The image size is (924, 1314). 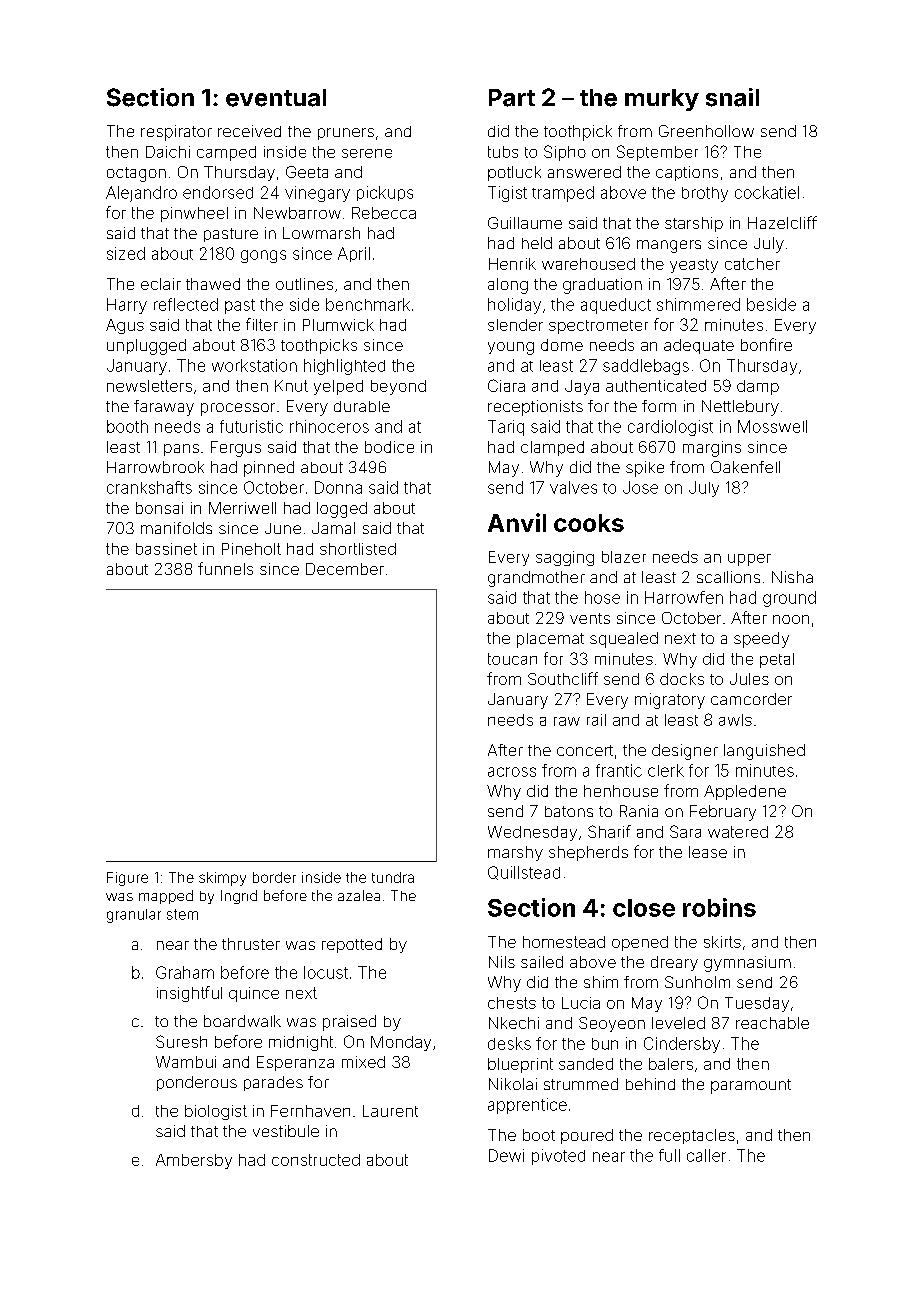 What do you see at coordinates (745, 792) in the page?
I see `Appledene` at bounding box center [745, 792].
